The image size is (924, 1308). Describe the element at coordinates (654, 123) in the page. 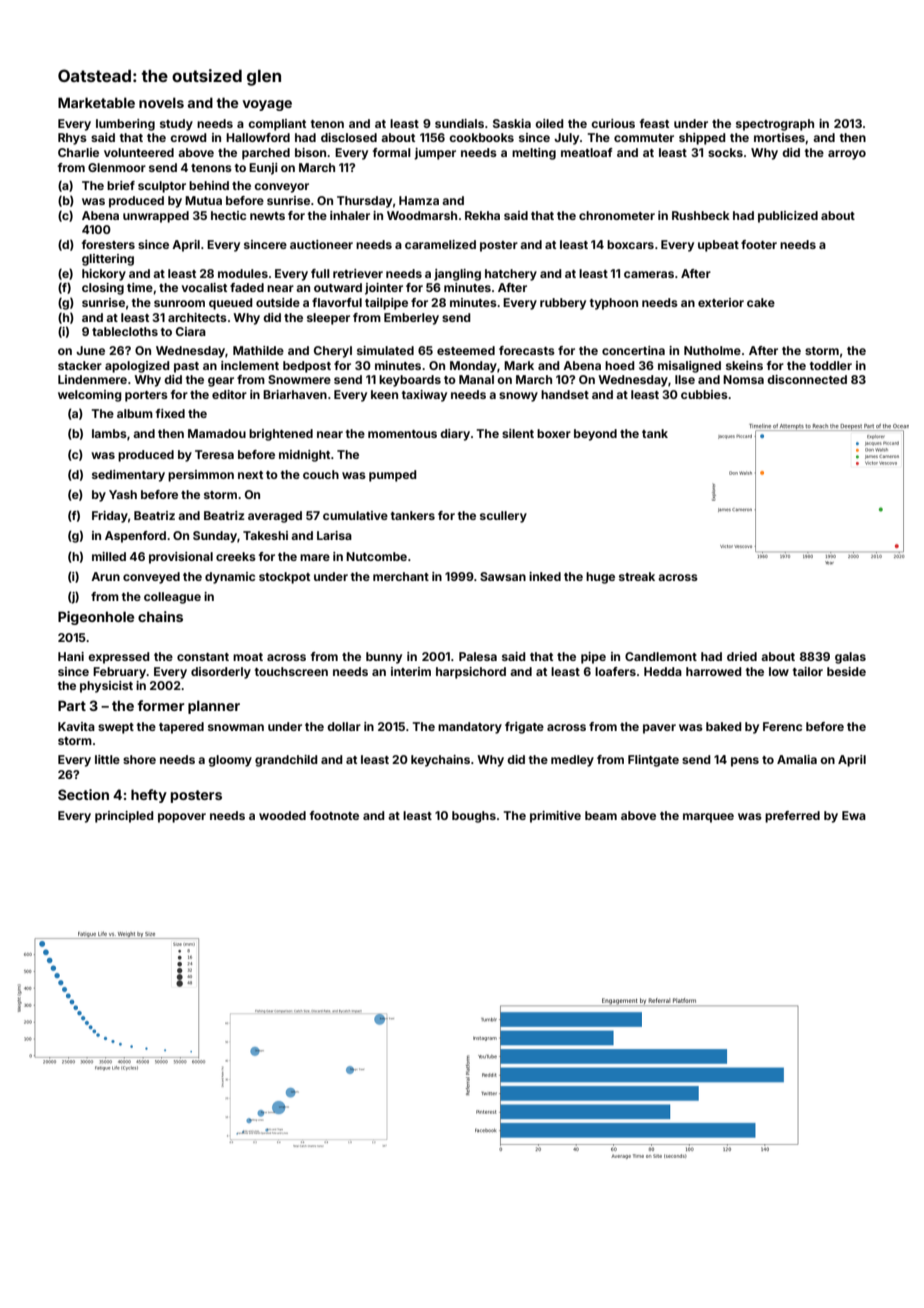

I see `feast` at that location.
